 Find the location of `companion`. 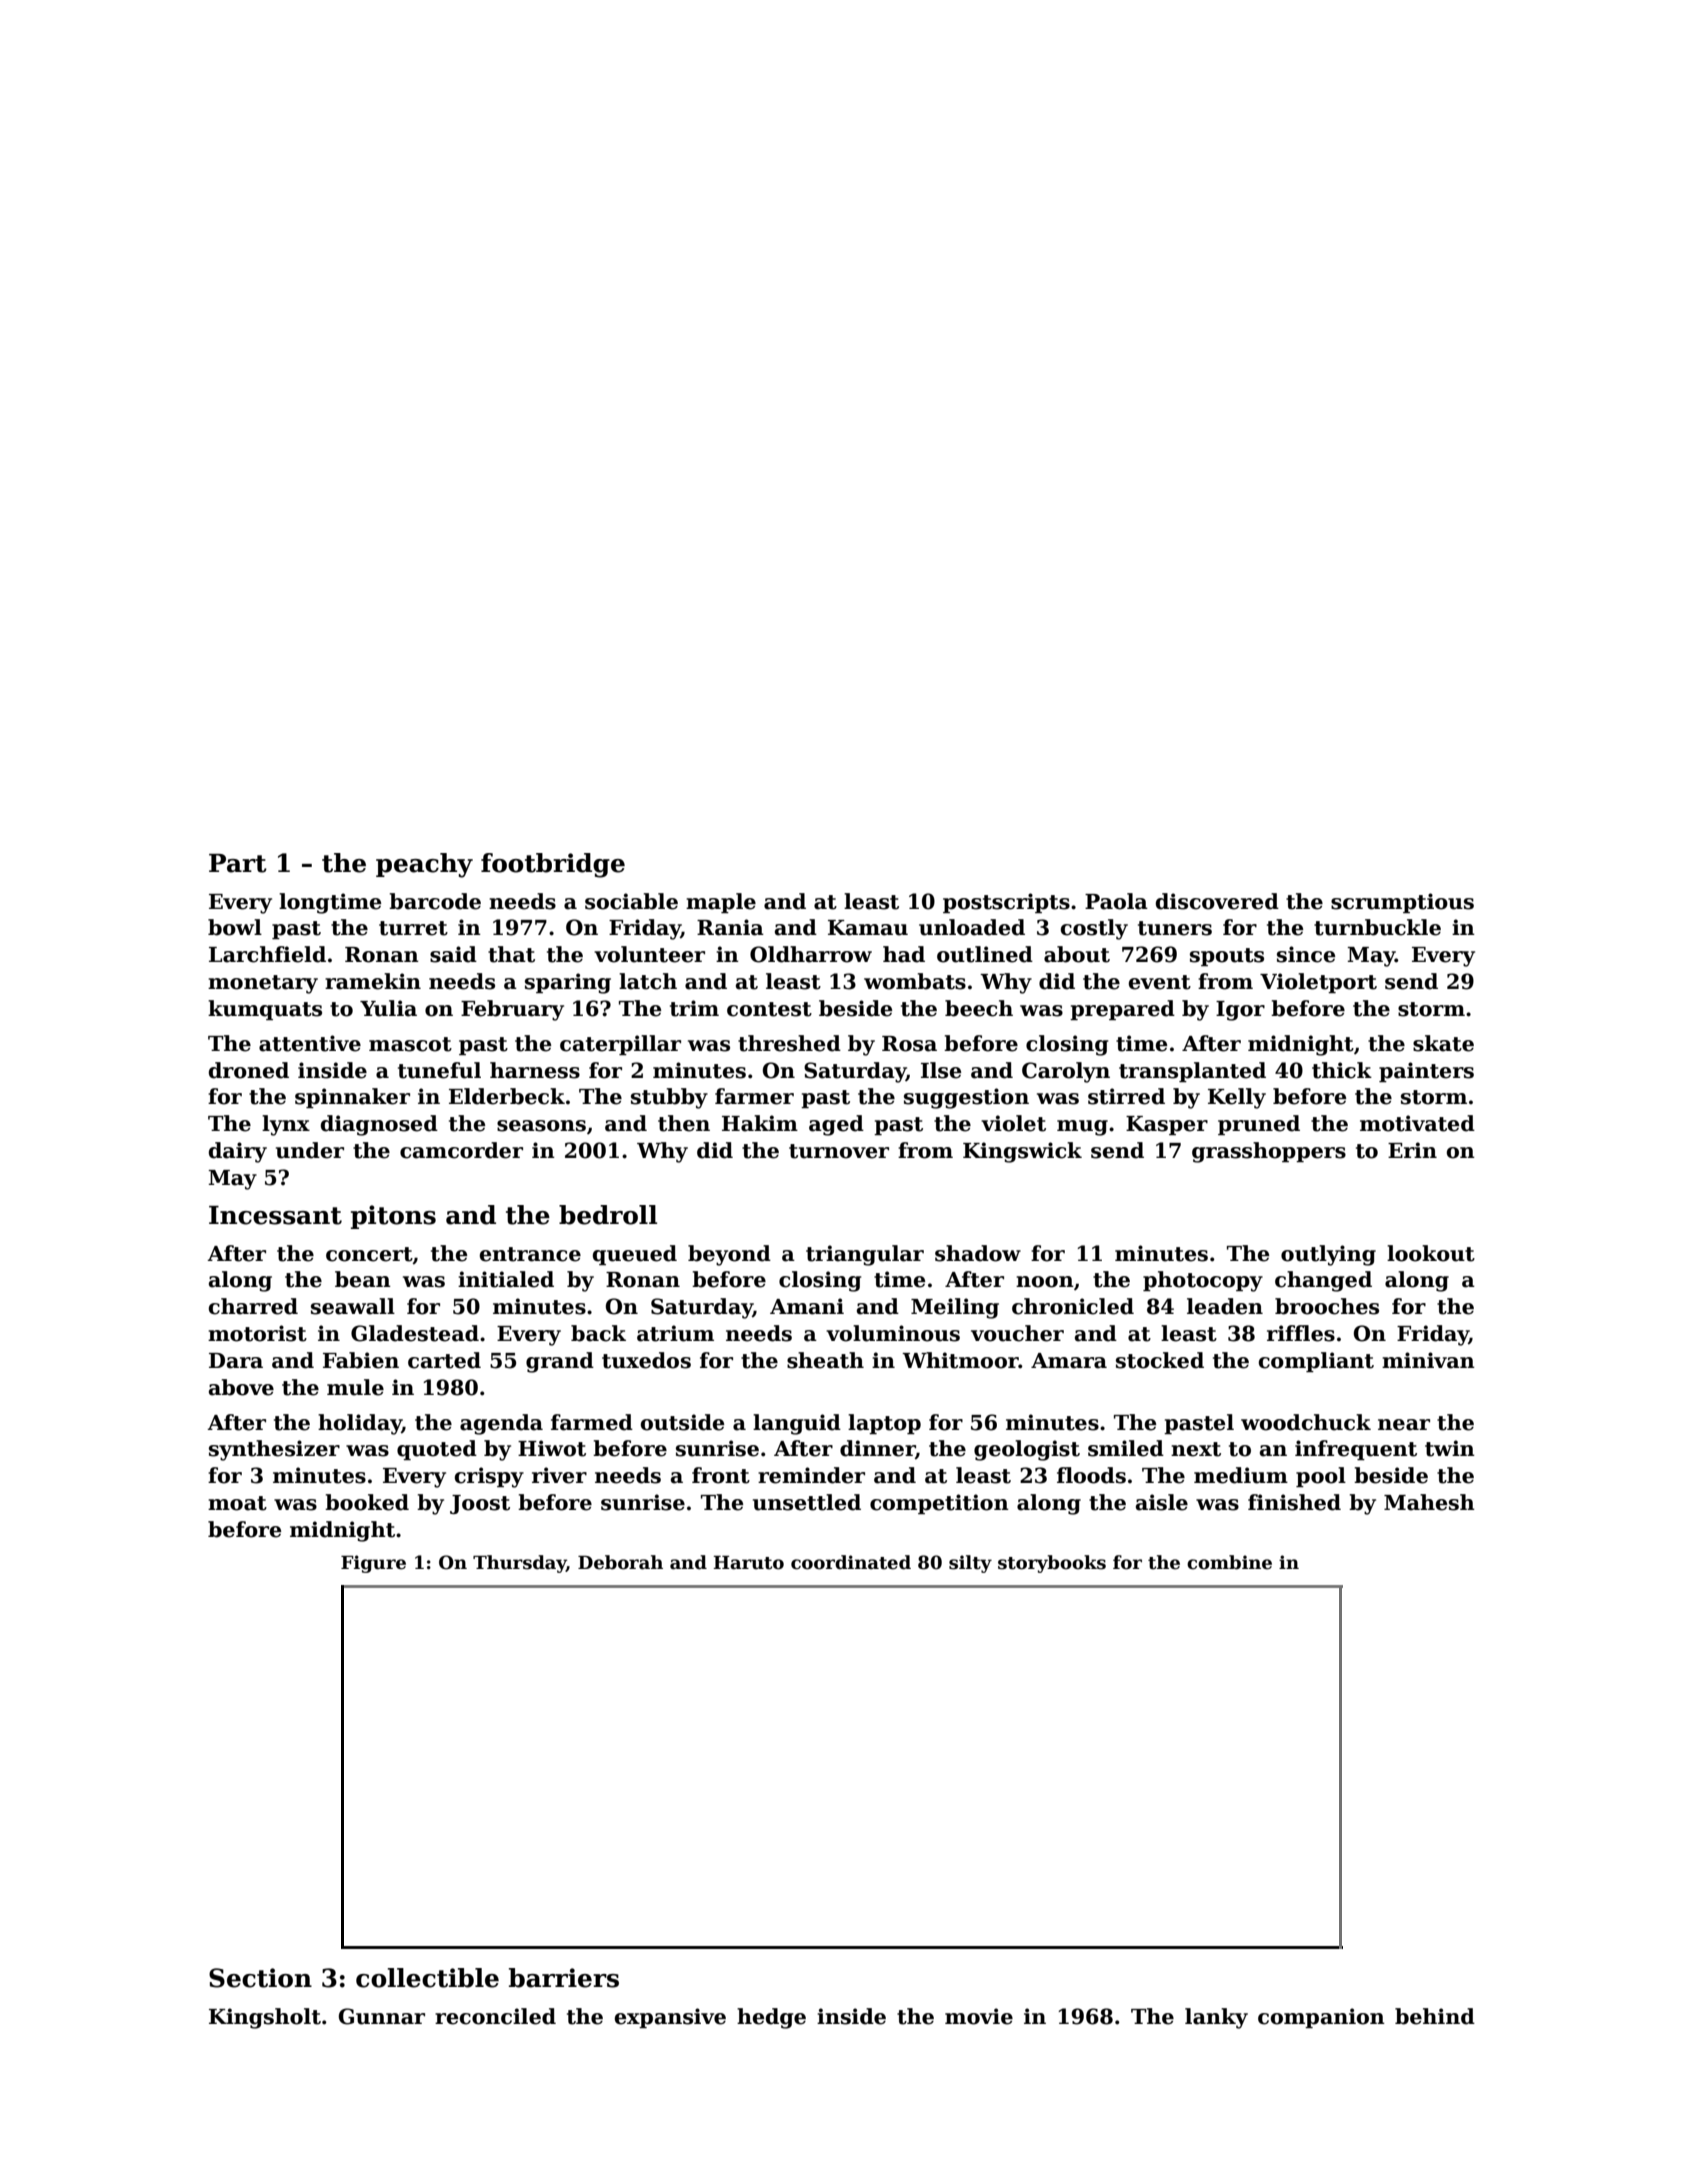

companion is located at coordinates (1321, 2018).
